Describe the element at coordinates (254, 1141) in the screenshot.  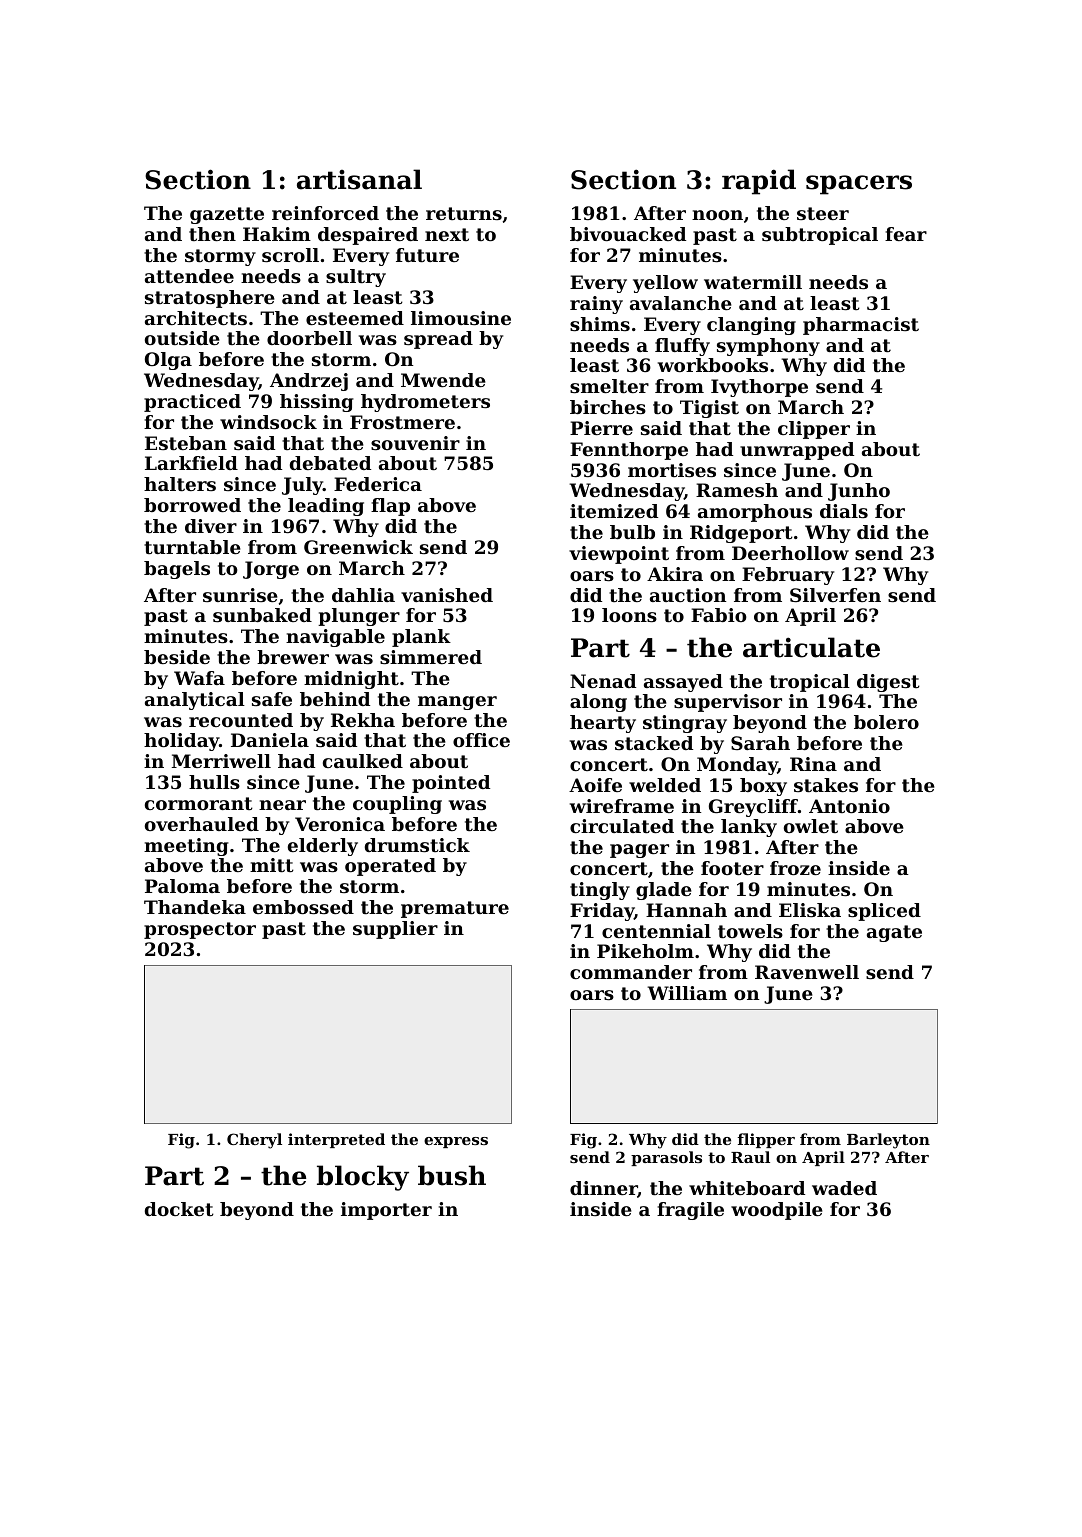
I see `Cheryl` at that location.
